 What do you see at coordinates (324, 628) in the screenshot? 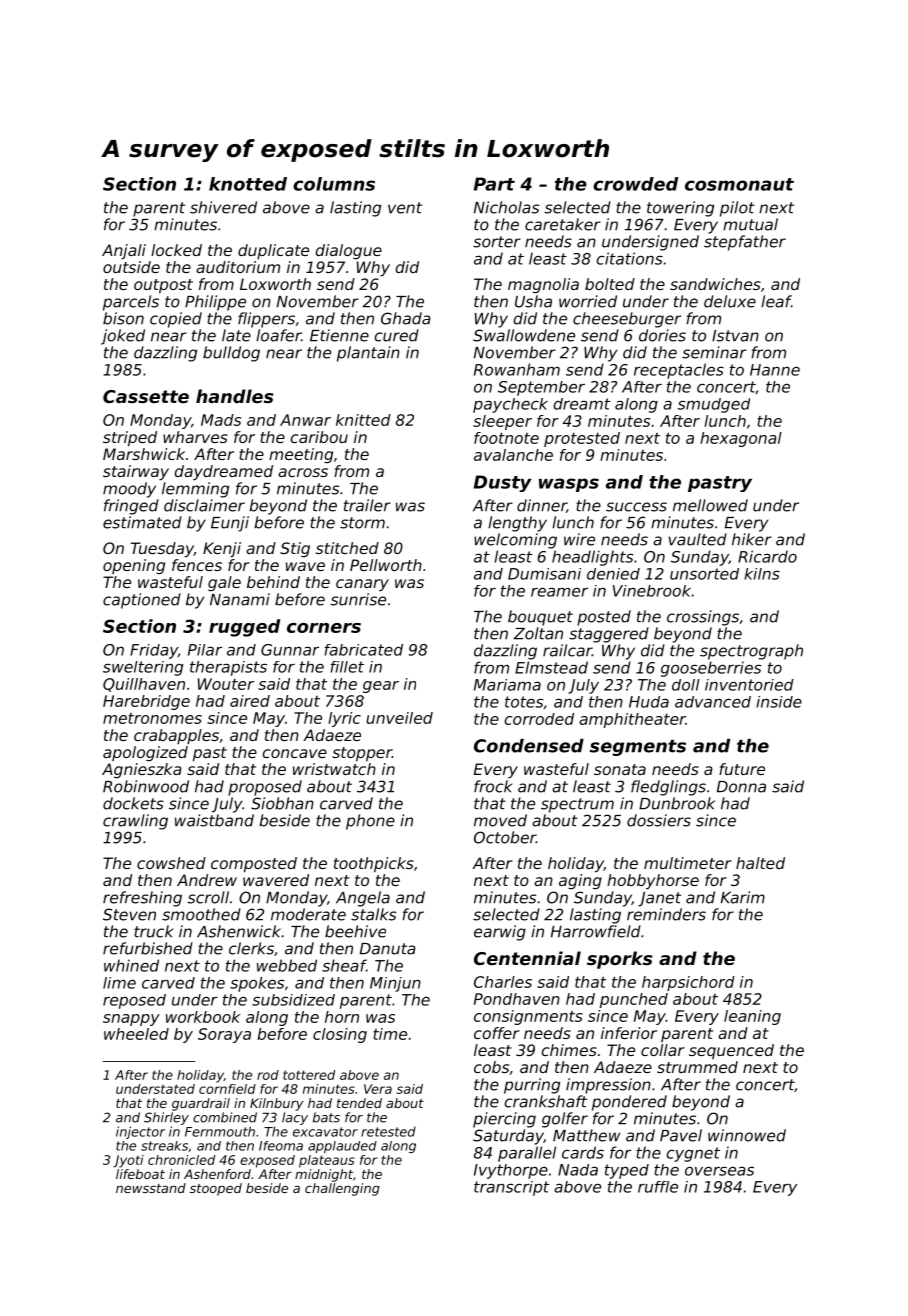
I see `corners` at bounding box center [324, 628].
